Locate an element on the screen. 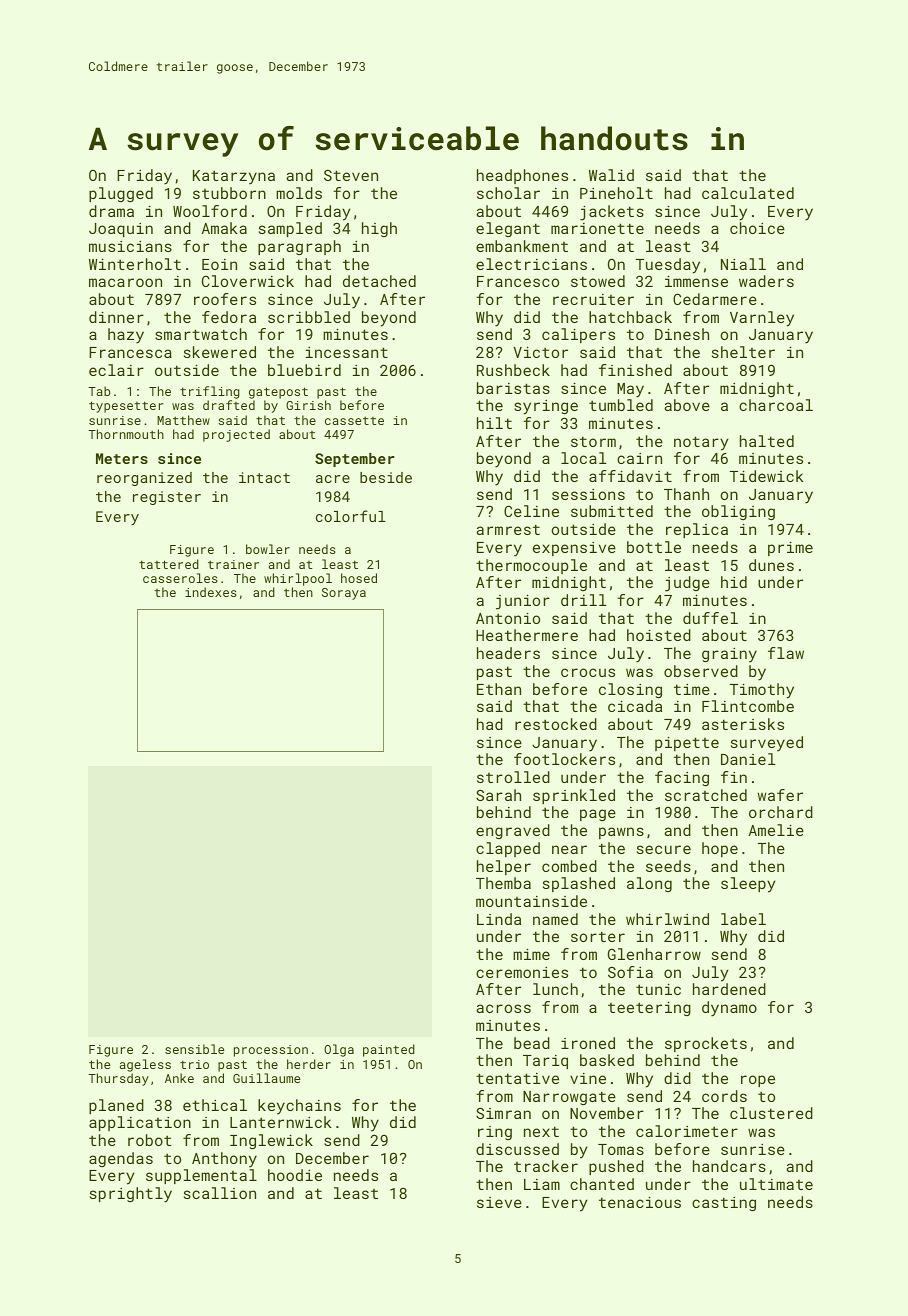  Antonio is located at coordinates (508, 618).
